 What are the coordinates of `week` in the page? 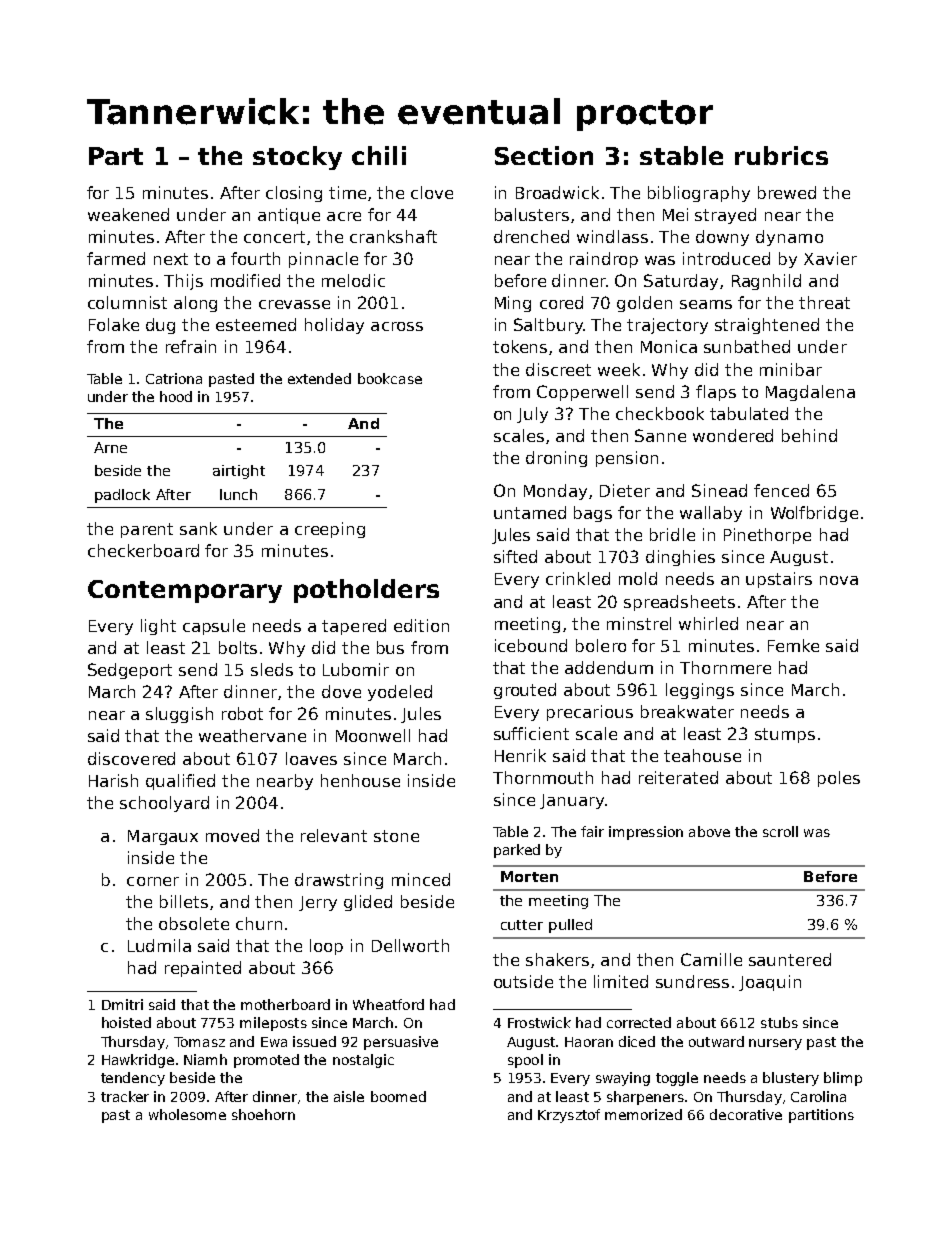 It's located at (619, 369).
